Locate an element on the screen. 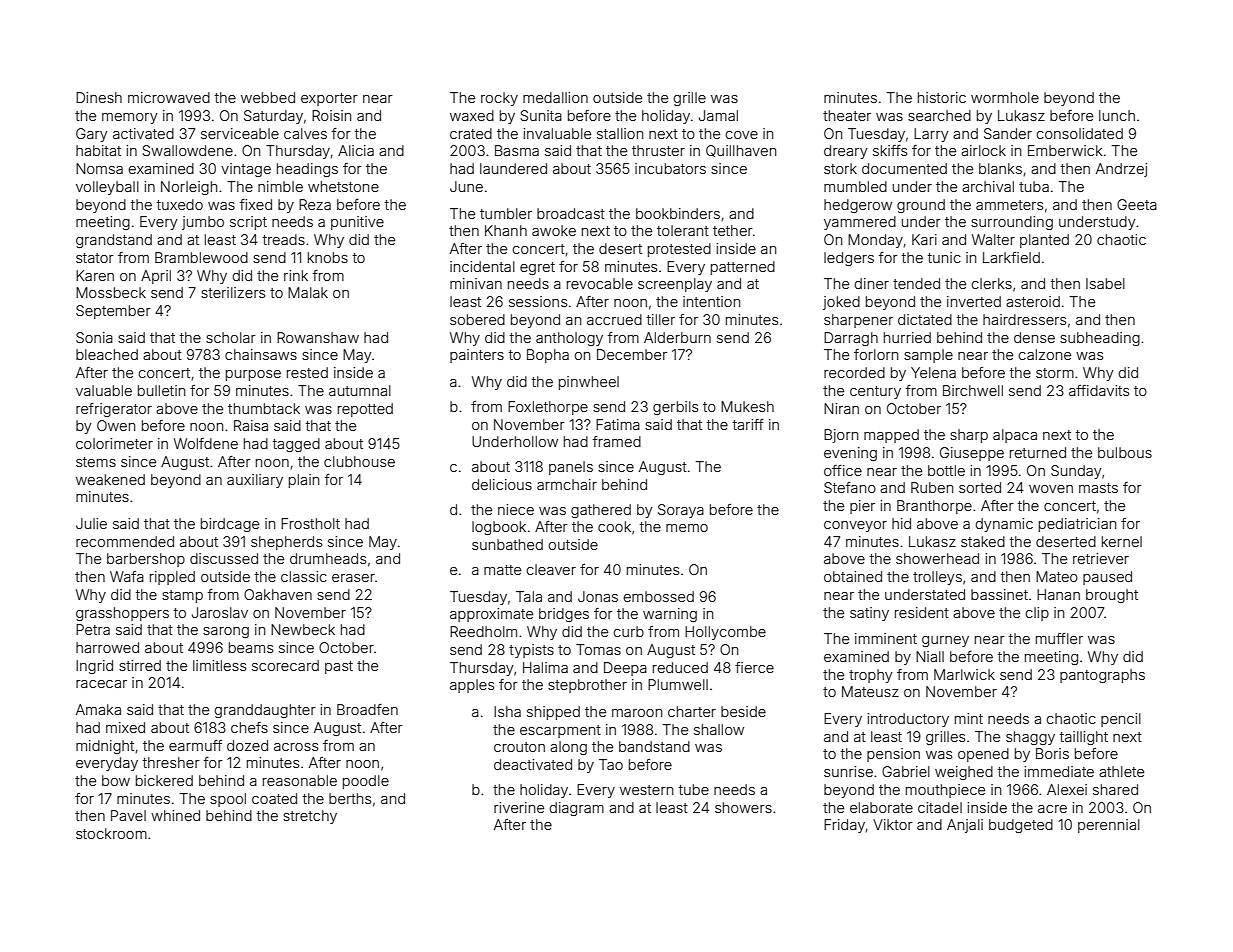 Image resolution: width=1233 pixels, height=952 pixels. historic is located at coordinates (942, 97).
